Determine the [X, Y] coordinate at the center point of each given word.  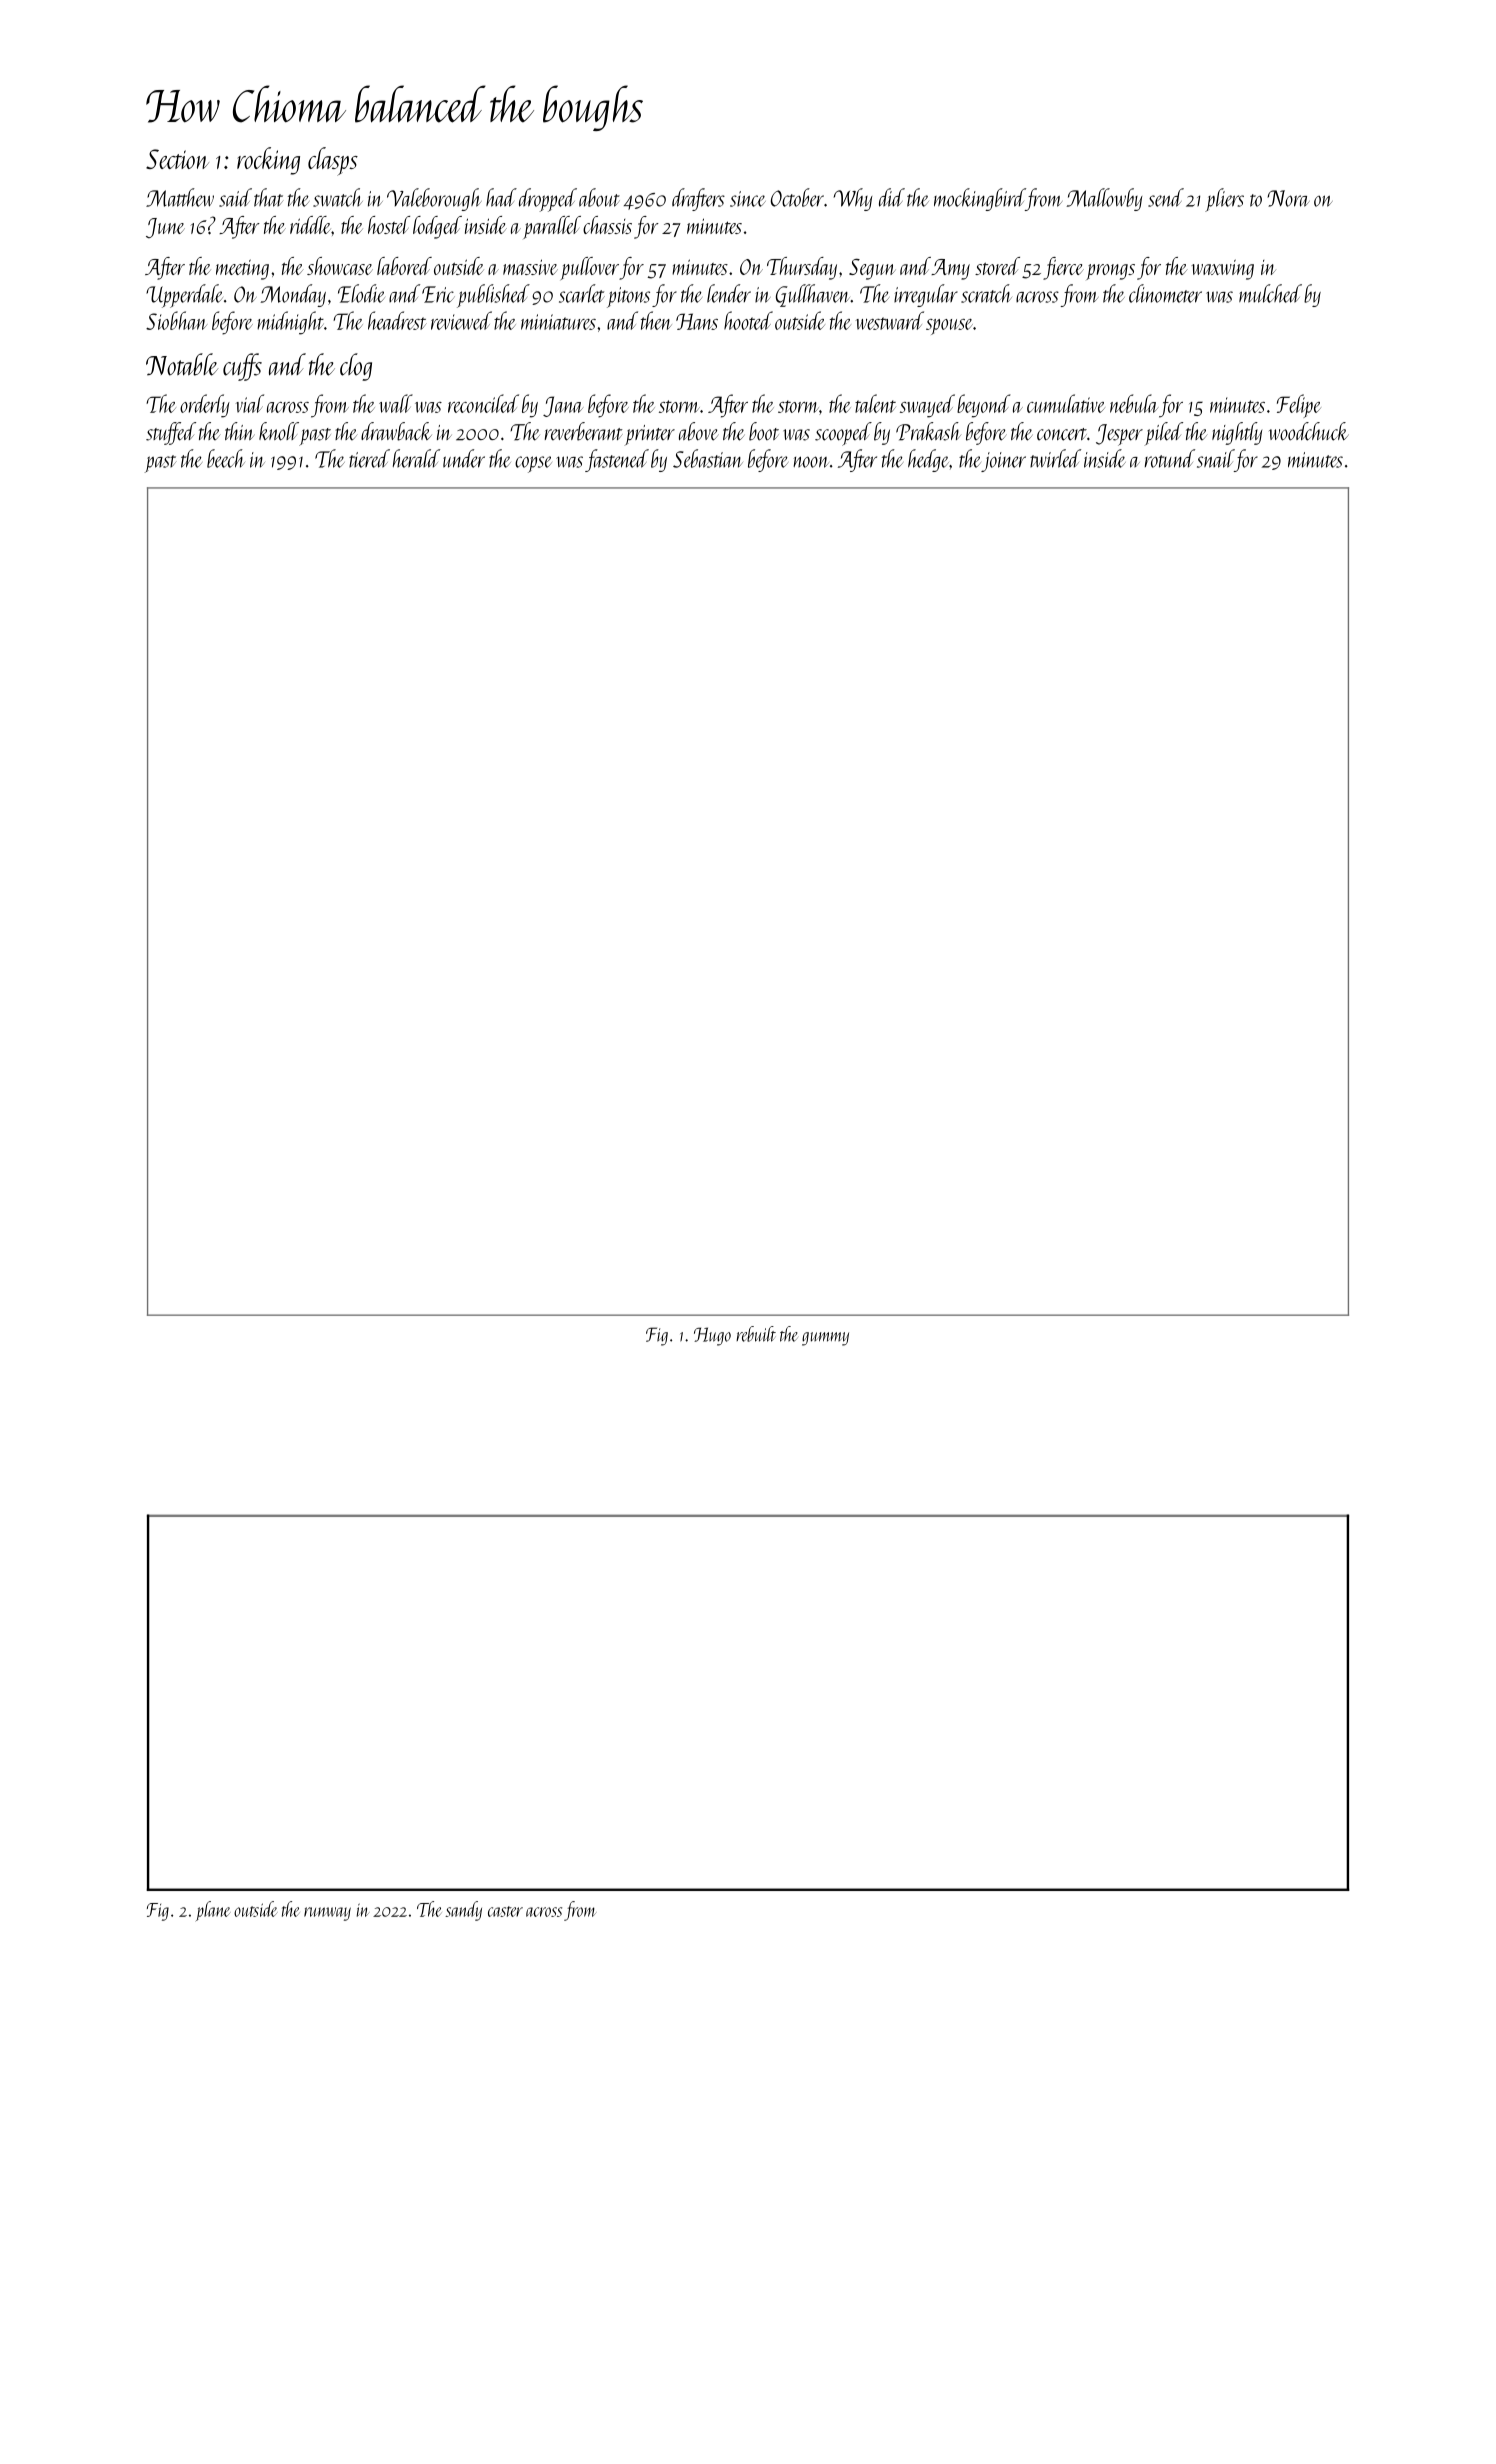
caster [505, 1911]
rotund [1170, 458]
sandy [463, 1911]
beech [226, 458]
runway [327, 1914]
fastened [617, 460]
